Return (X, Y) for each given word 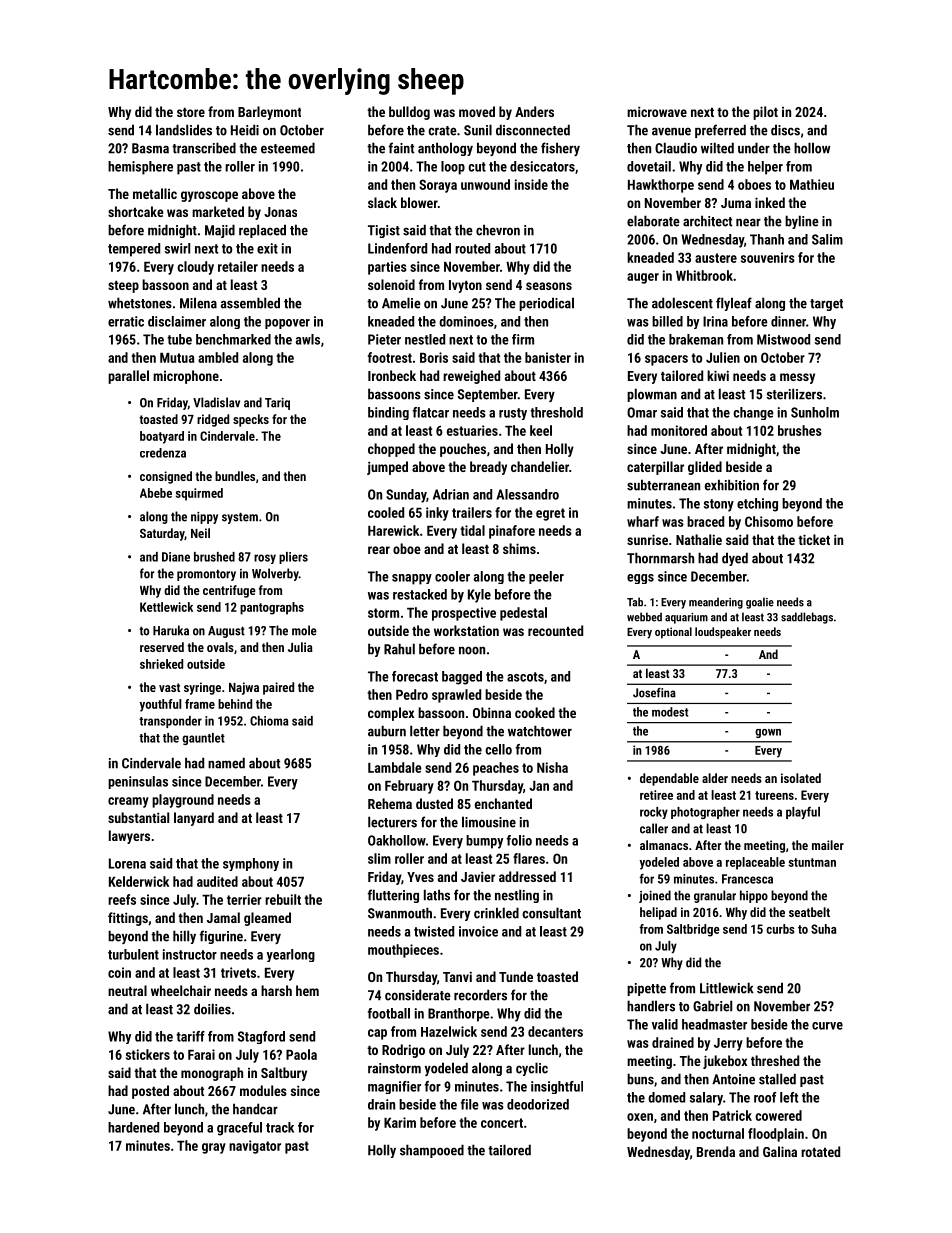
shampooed (432, 1151)
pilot (765, 113)
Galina (780, 1151)
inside (531, 184)
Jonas (280, 212)
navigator (255, 1147)
